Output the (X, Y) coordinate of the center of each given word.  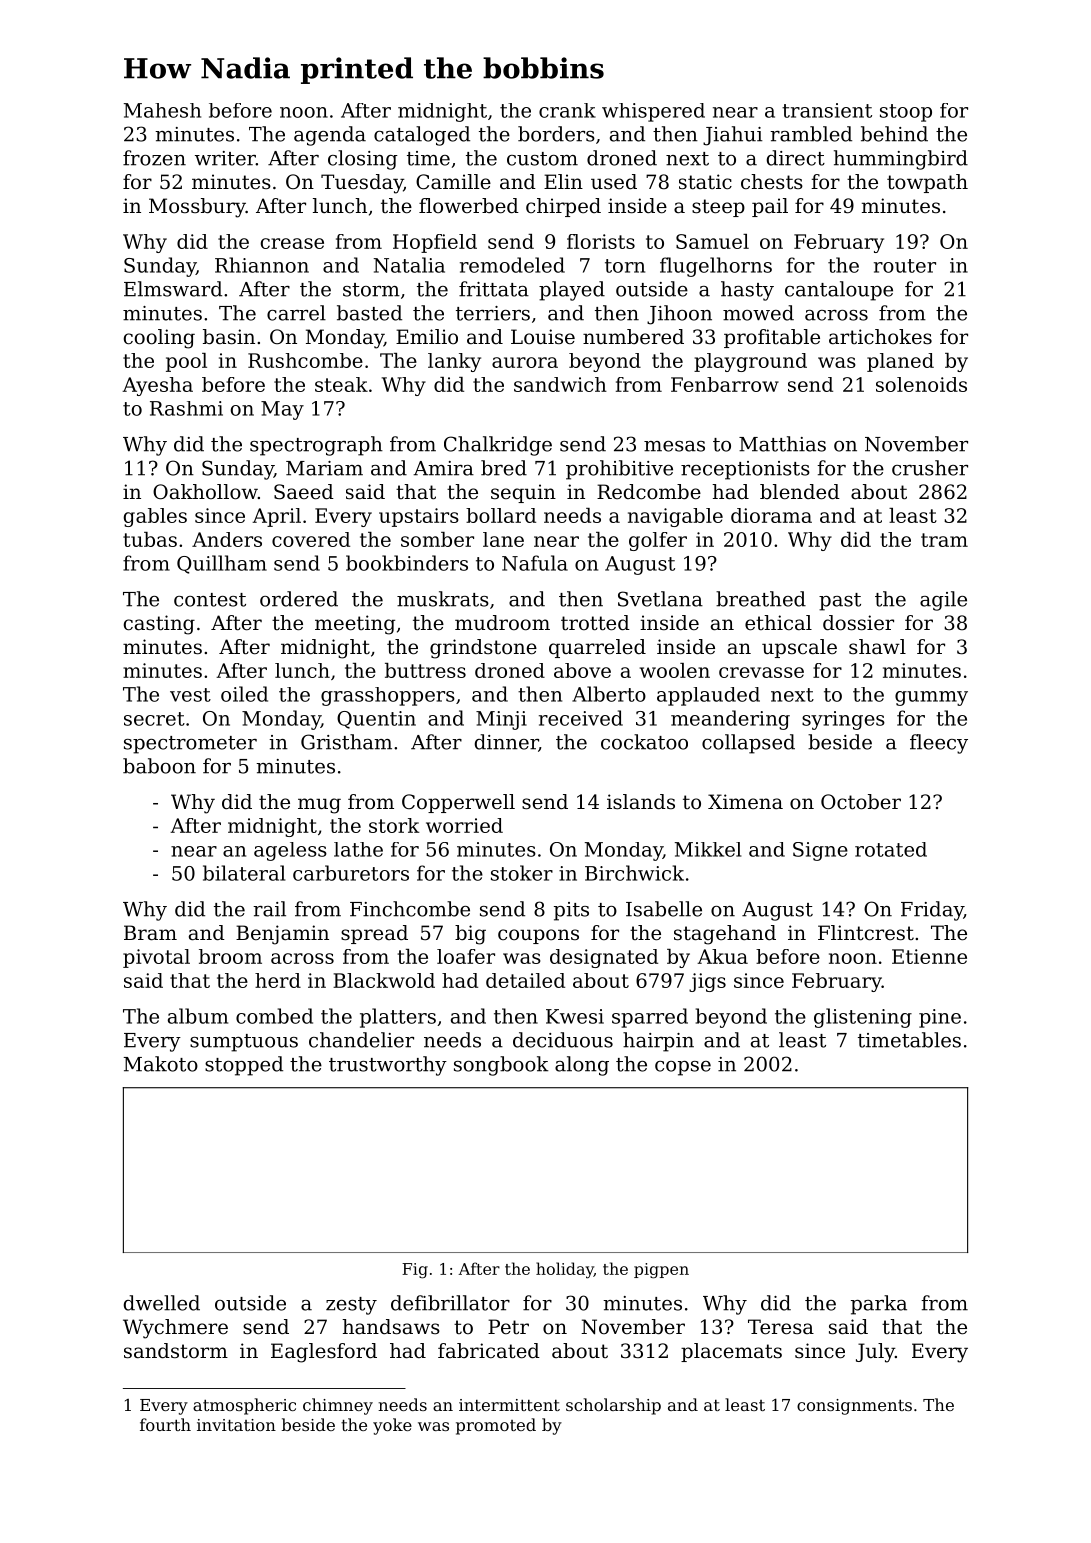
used (614, 182)
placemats (731, 1352)
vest (190, 695)
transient (827, 110)
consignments (854, 1407)
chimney (338, 1406)
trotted (595, 623)
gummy (931, 698)
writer (225, 158)
